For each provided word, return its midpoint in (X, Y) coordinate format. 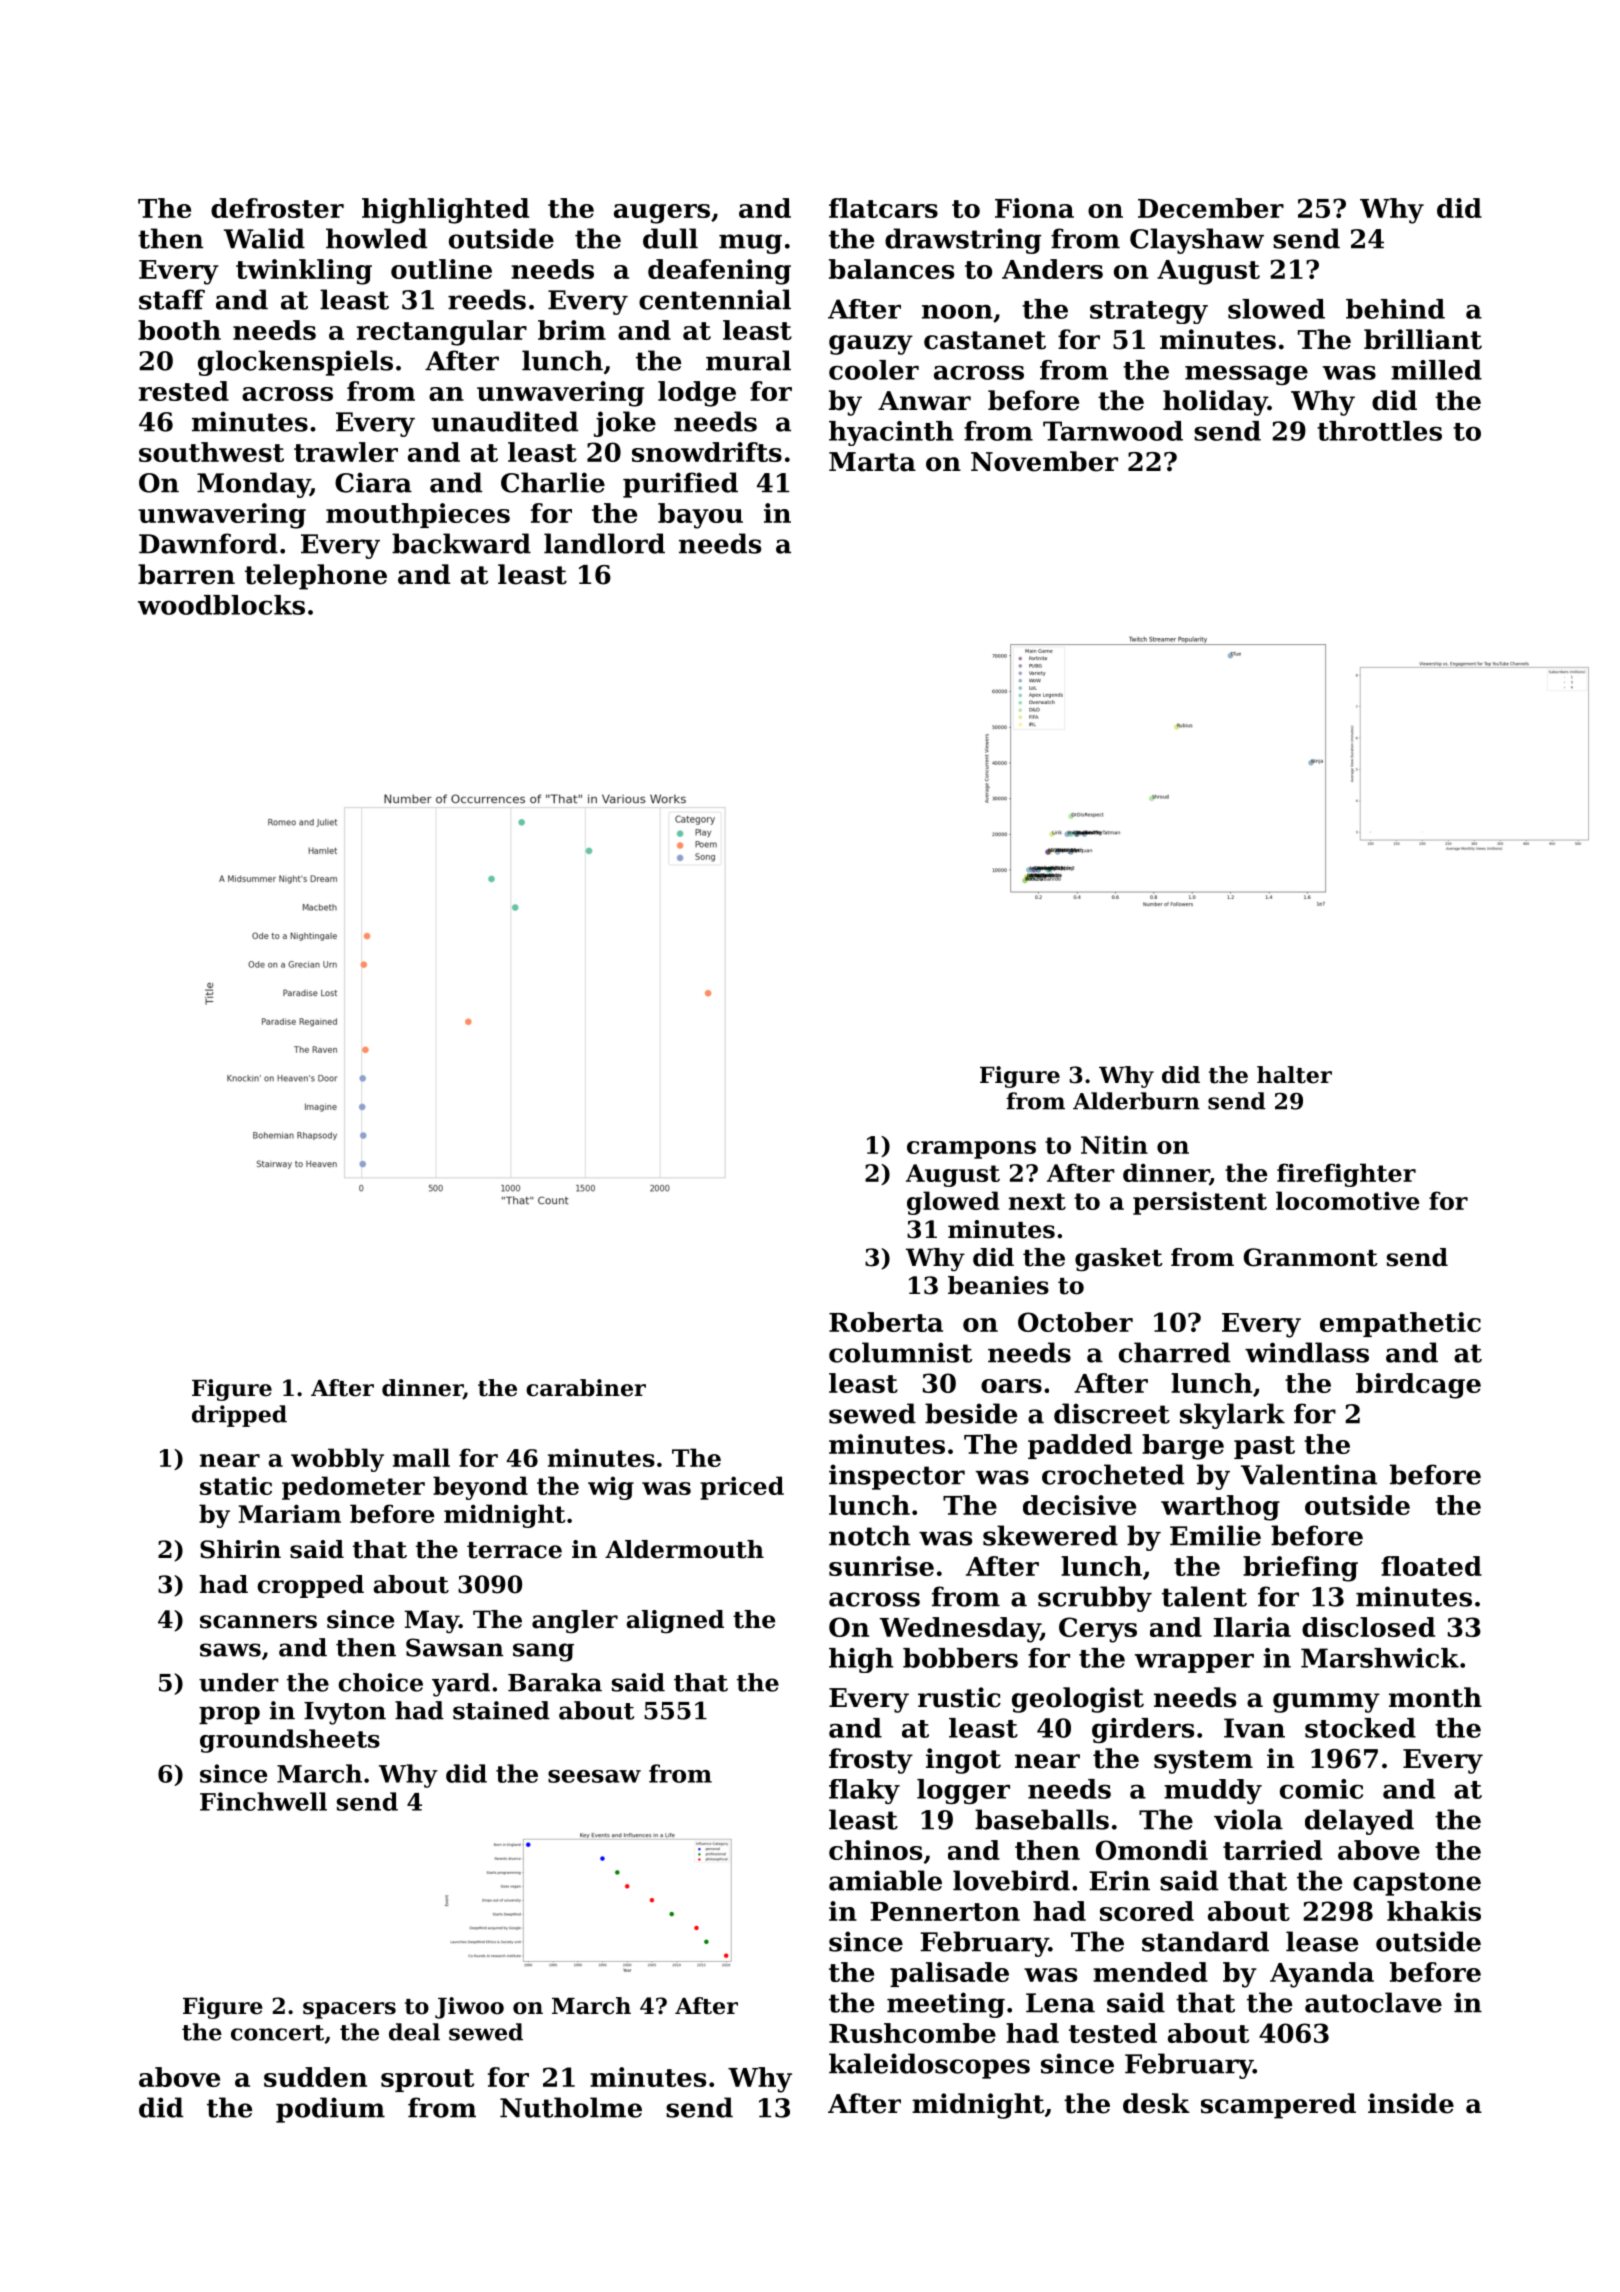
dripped (239, 1416)
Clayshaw (1197, 241)
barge (1183, 1447)
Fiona (1034, 208)
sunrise (881, 1566)
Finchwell (263, 1801)
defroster (277, 208)
